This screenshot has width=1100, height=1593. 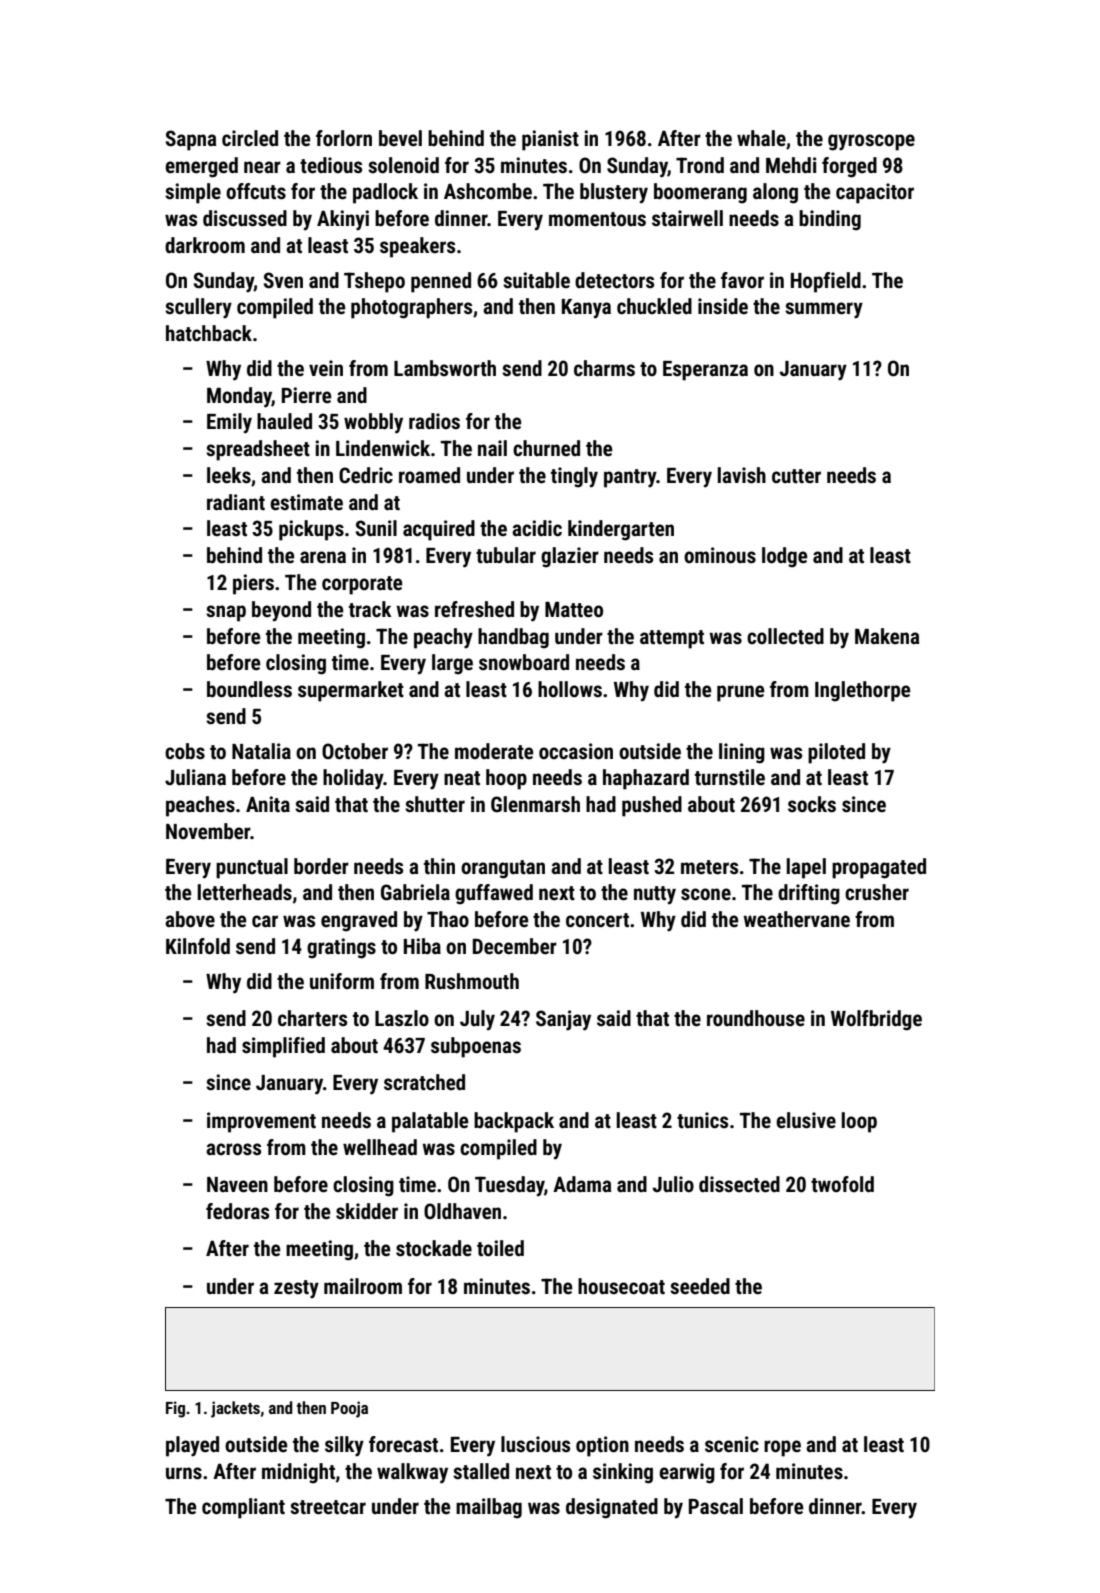 What do you see at coordinates (716, 1506) in the screenshot?
I see `Pascal` at bounding box center [716, 1506].
